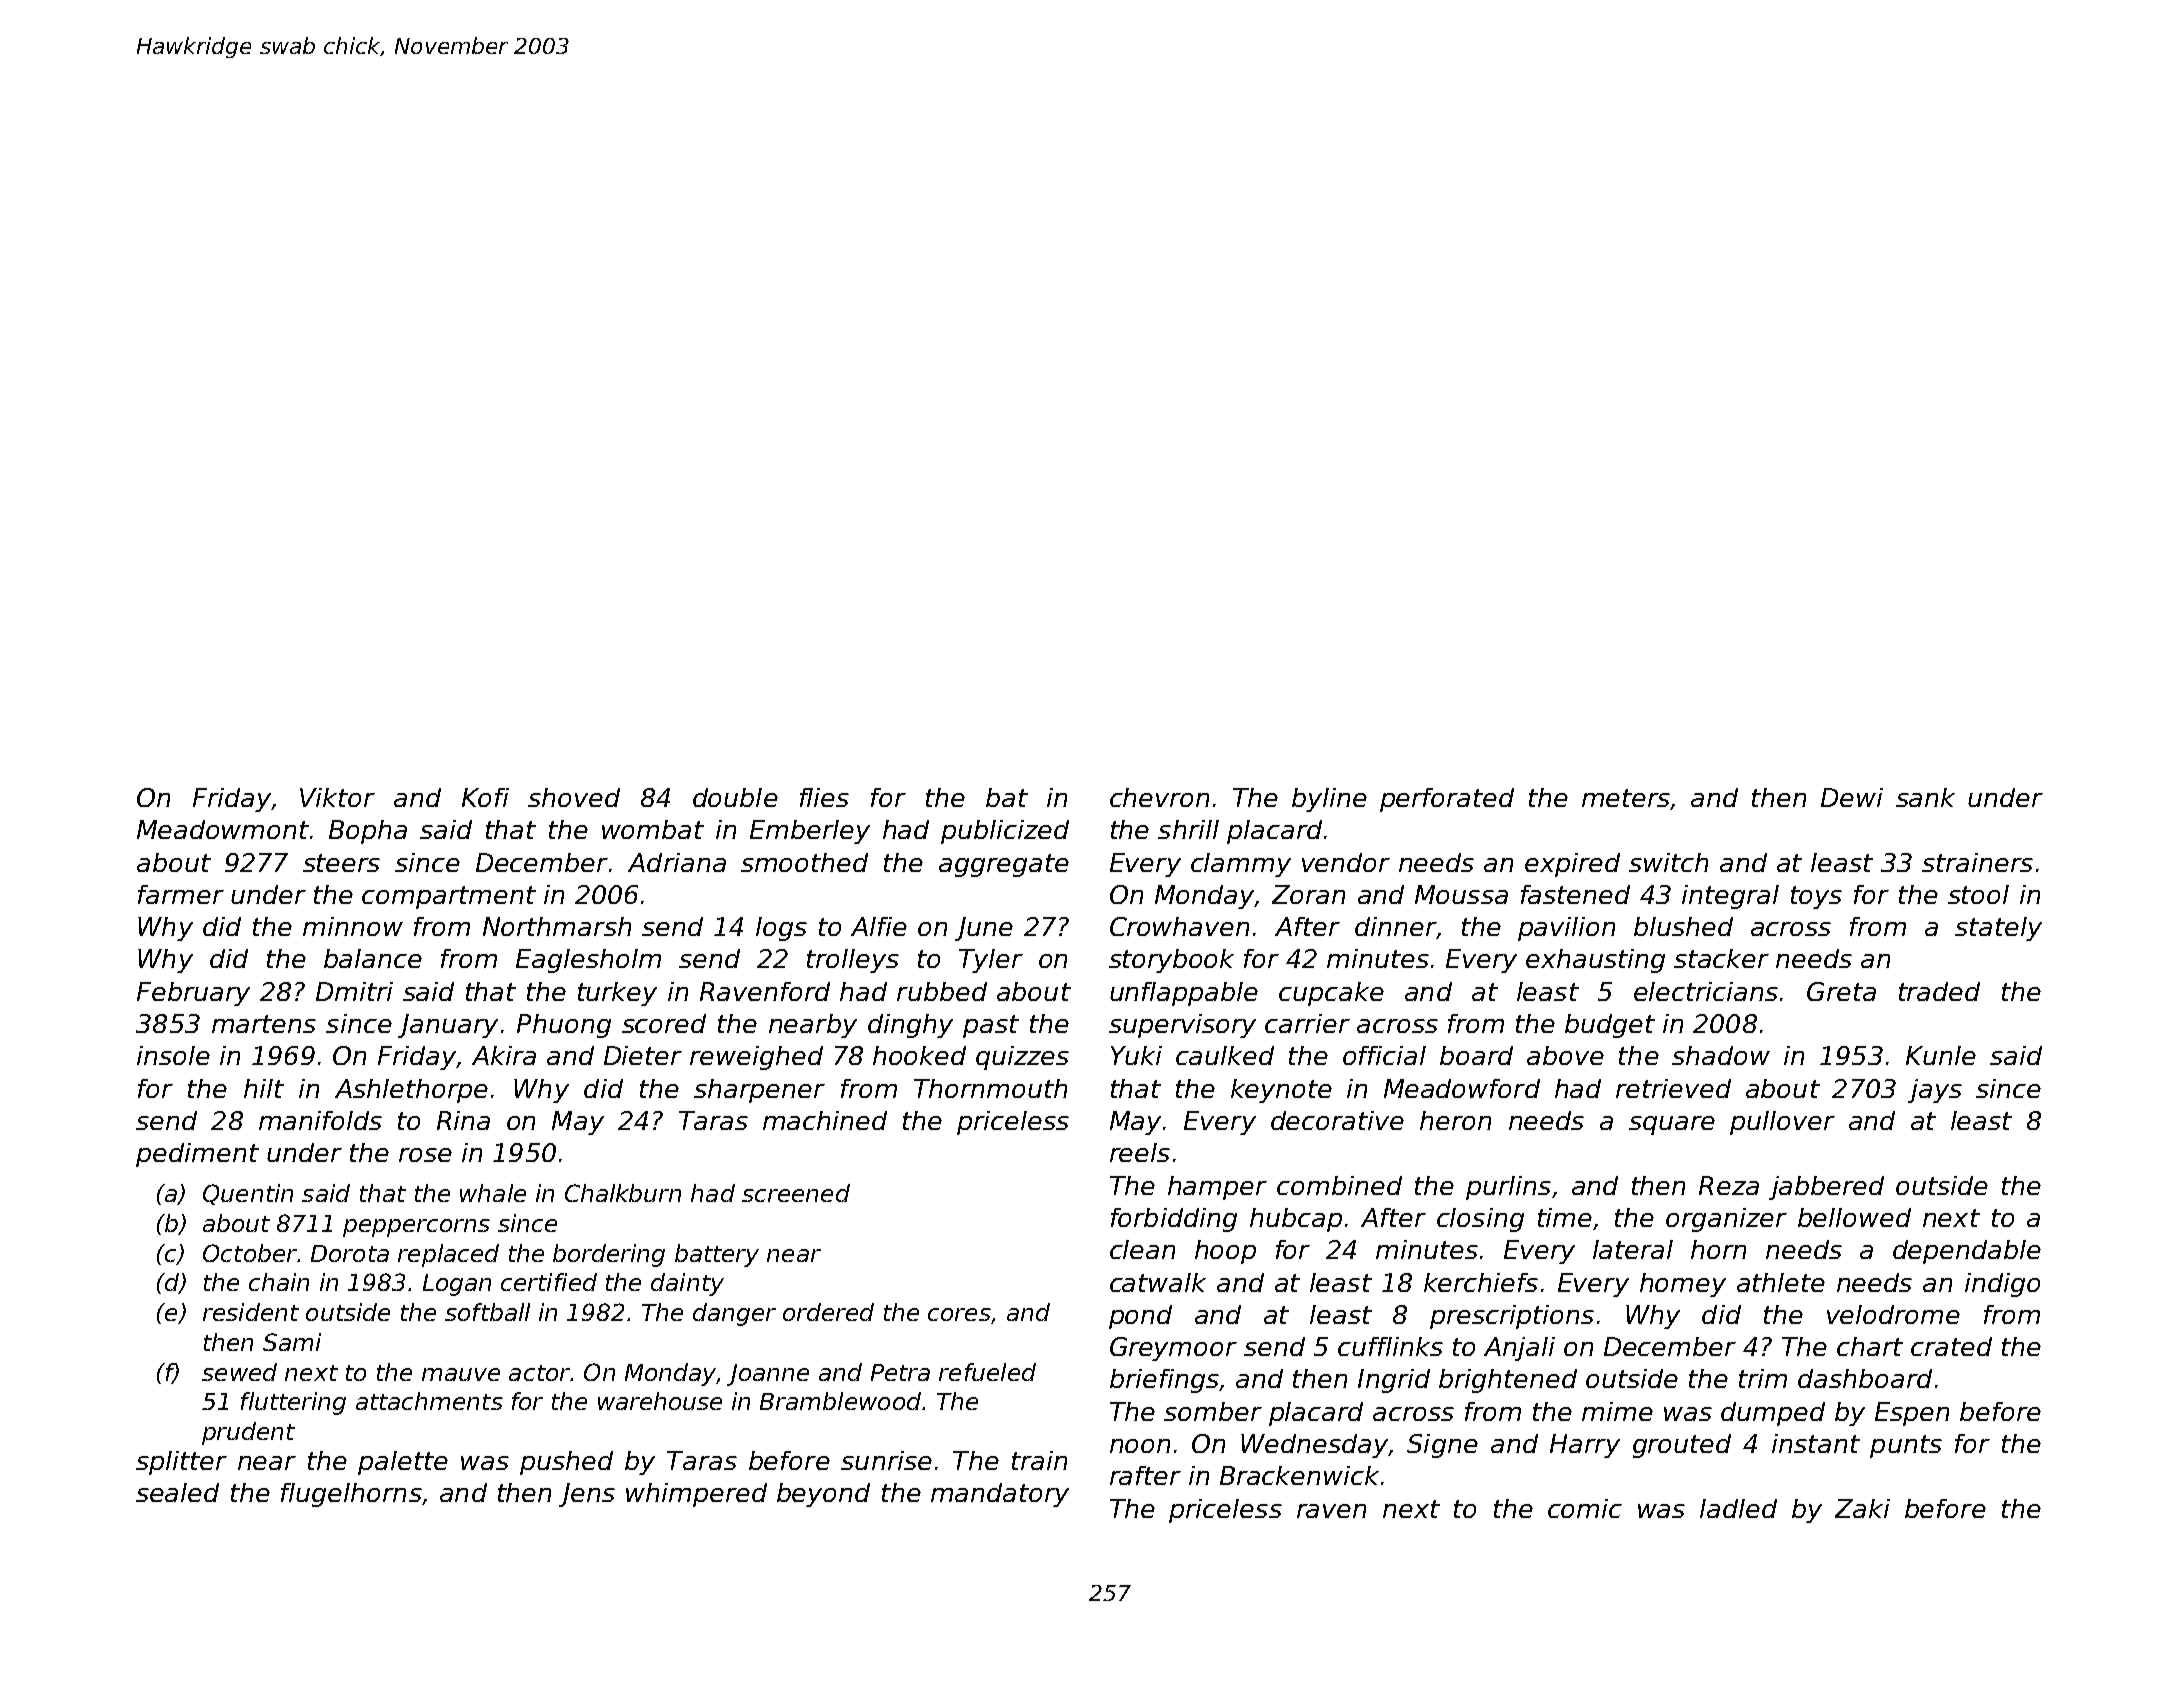  What do you see at coordinates (1633, 1249) in the image?
I see `lateral` at bounding box center [1633, 1249].
